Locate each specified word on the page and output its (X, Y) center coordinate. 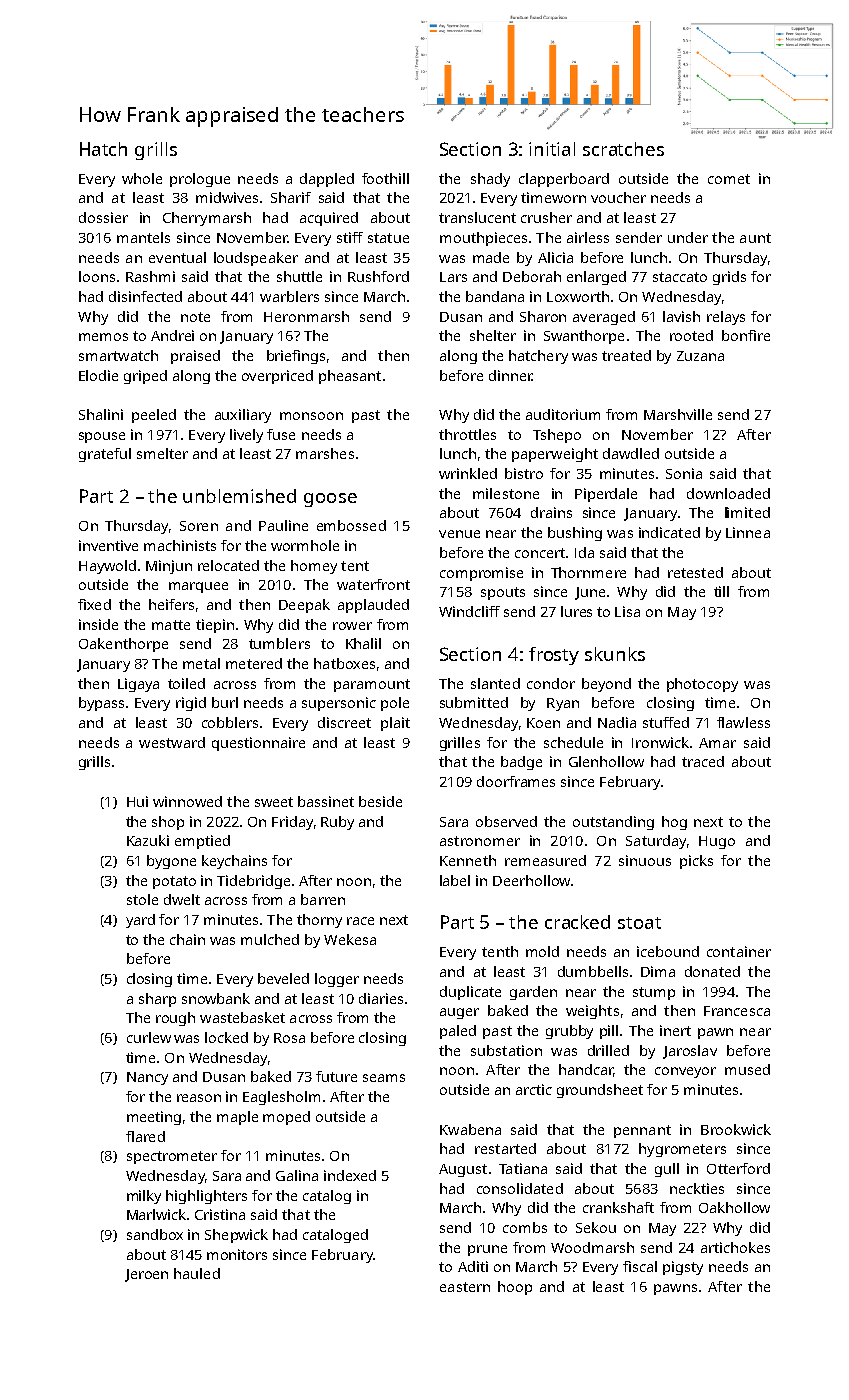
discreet (344, 722)
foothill (385, 178)
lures (576, 611)
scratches (623, 149)
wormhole (305, 545)
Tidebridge (253, 882)
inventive (108, 545)
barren (323, 899)
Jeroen (146, 1275)
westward (172, 742)
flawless (743, 722)
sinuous (645, 860)
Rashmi (150, 276)
